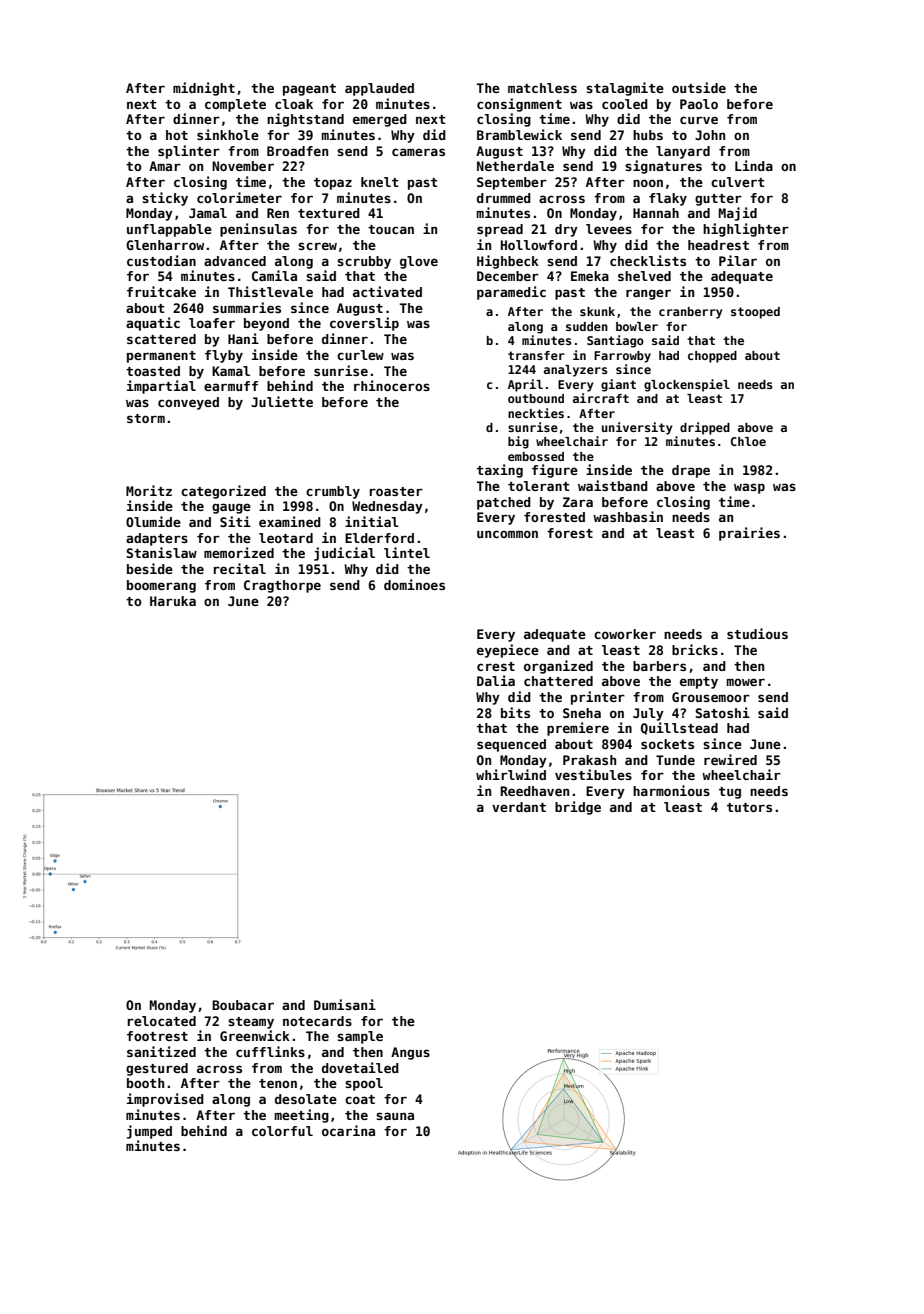  I want to click on Olumide, so click(153, 521).
